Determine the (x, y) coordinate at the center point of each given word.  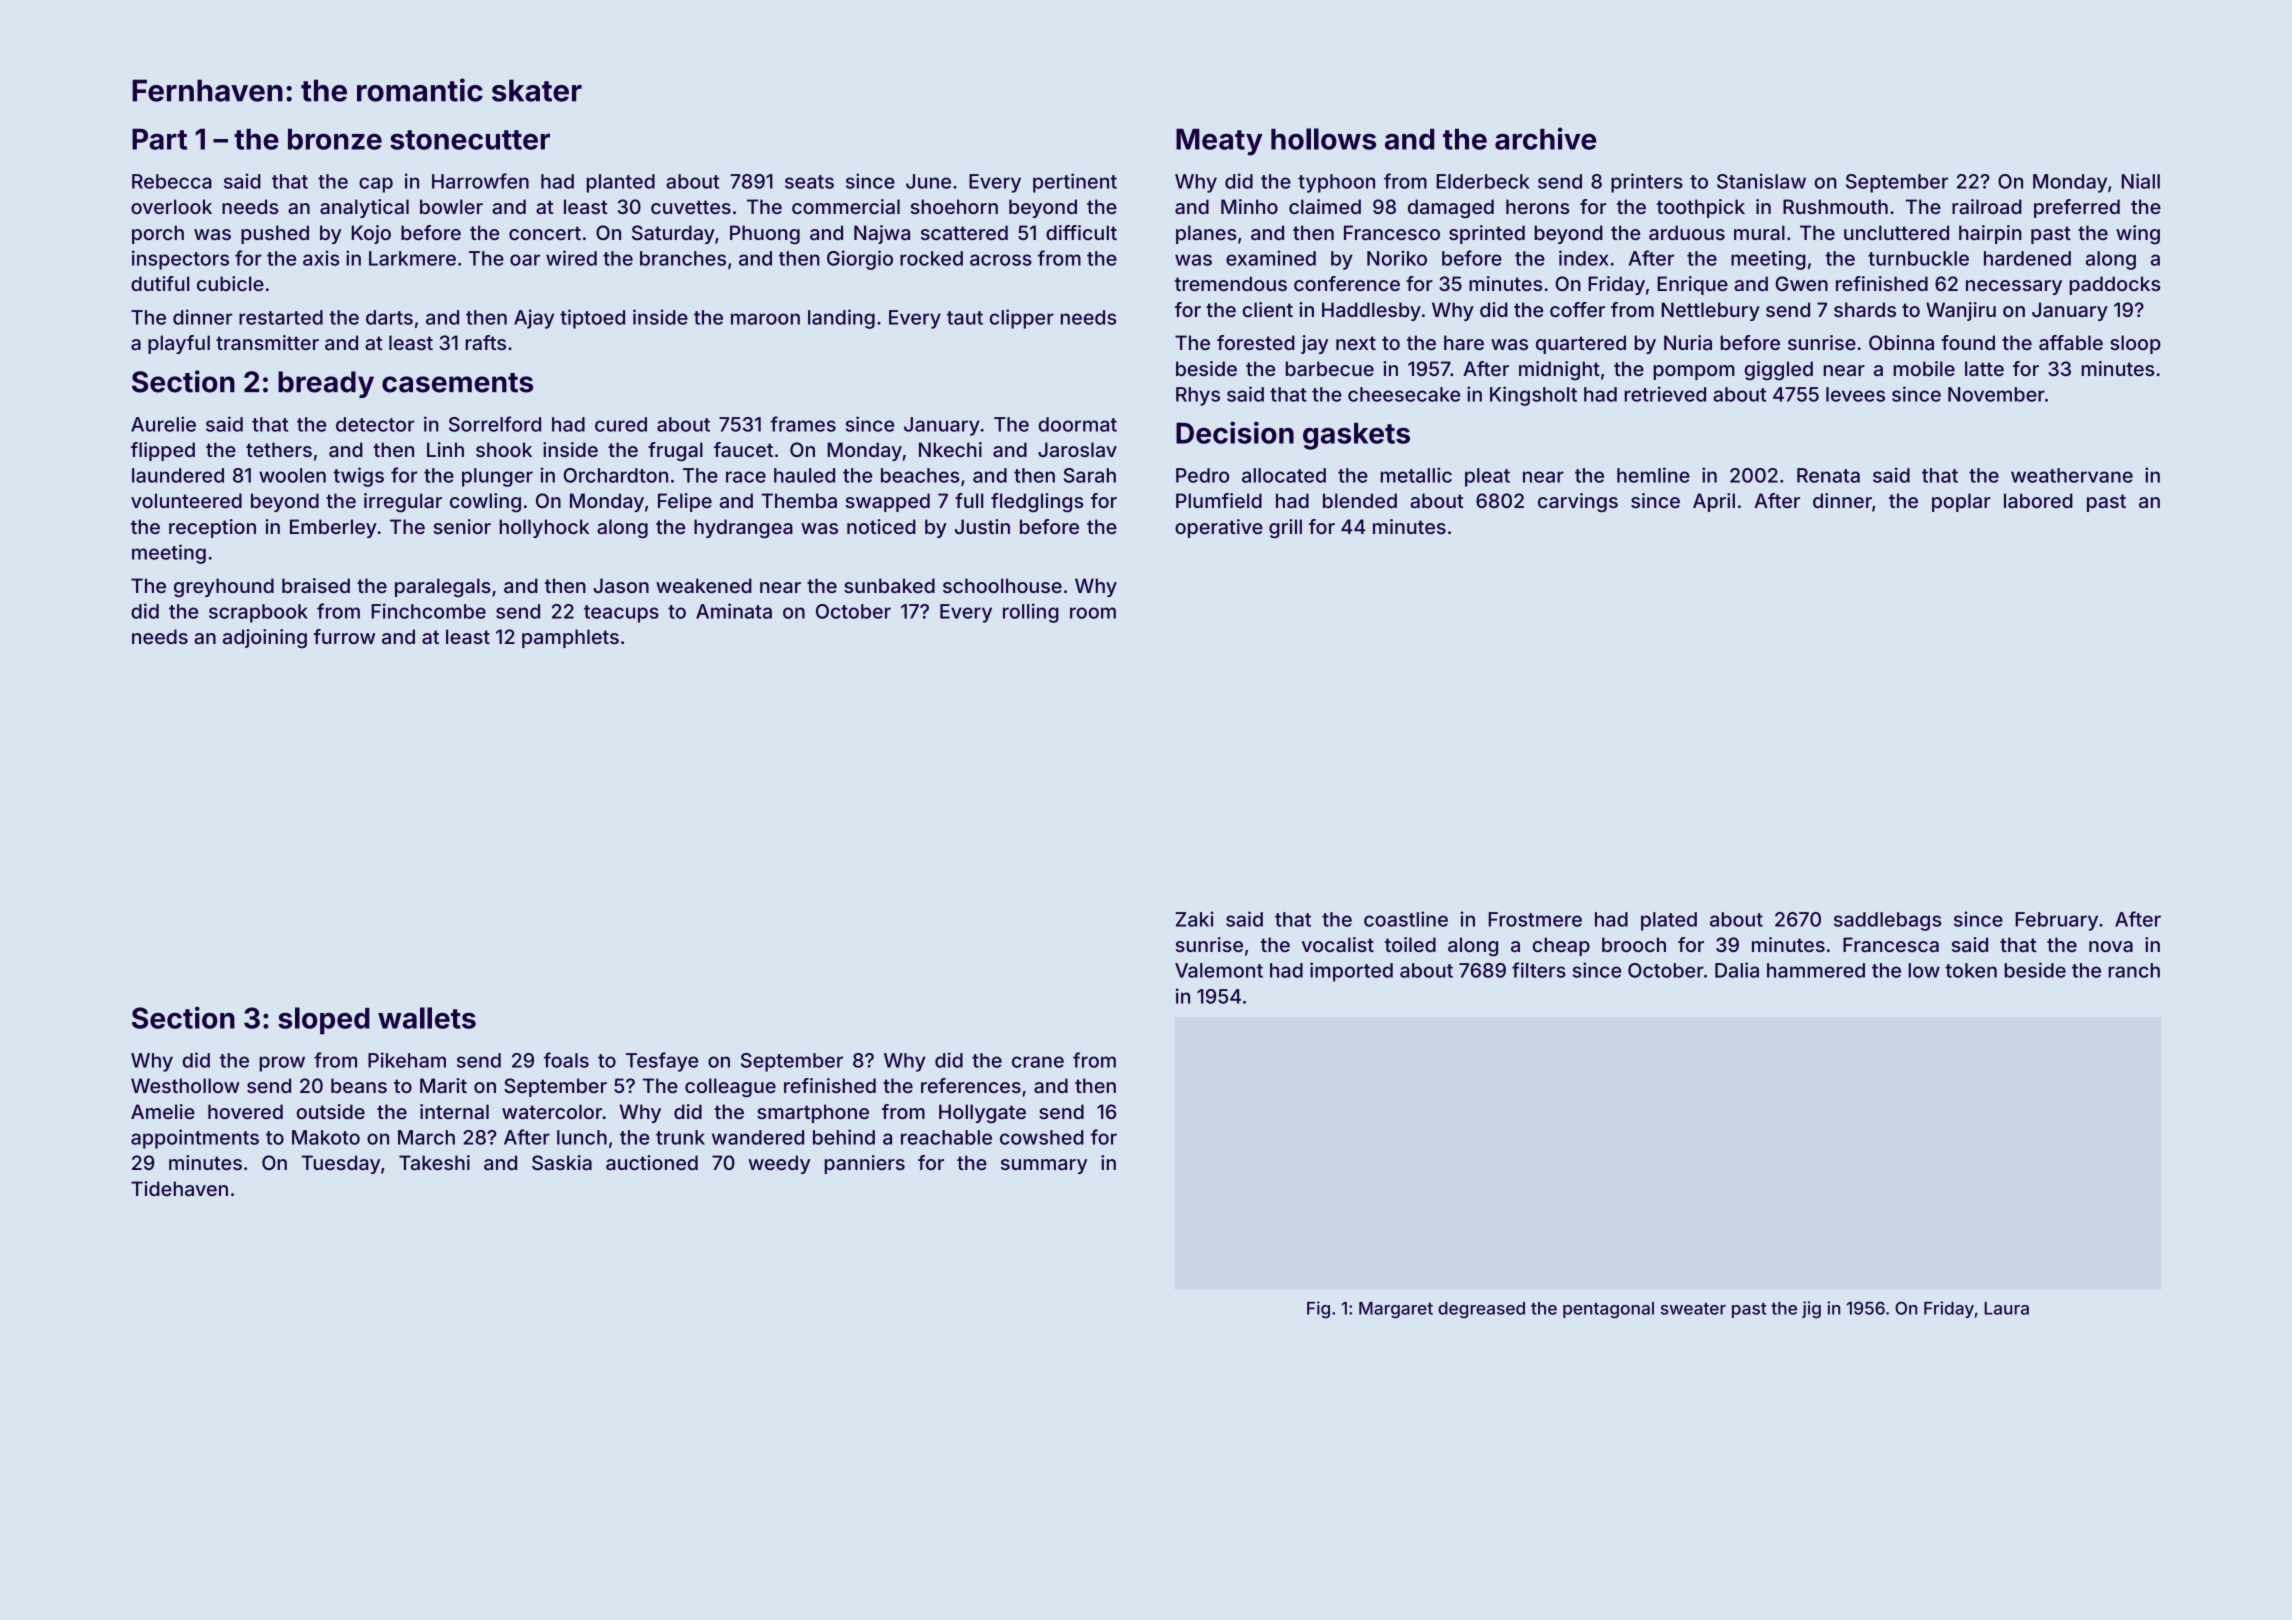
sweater (1693, 1309)
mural (1759, 232)
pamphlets (570, 638)
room (1093, 613)
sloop (2135, 344)
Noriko (1397, 258)
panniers (864, 1164)
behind (844, 1137)
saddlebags (1887, 921)
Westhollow (185, 1085)
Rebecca (172, 181)
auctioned (652, 1162)
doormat (1078, 424)
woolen (292, 475)
